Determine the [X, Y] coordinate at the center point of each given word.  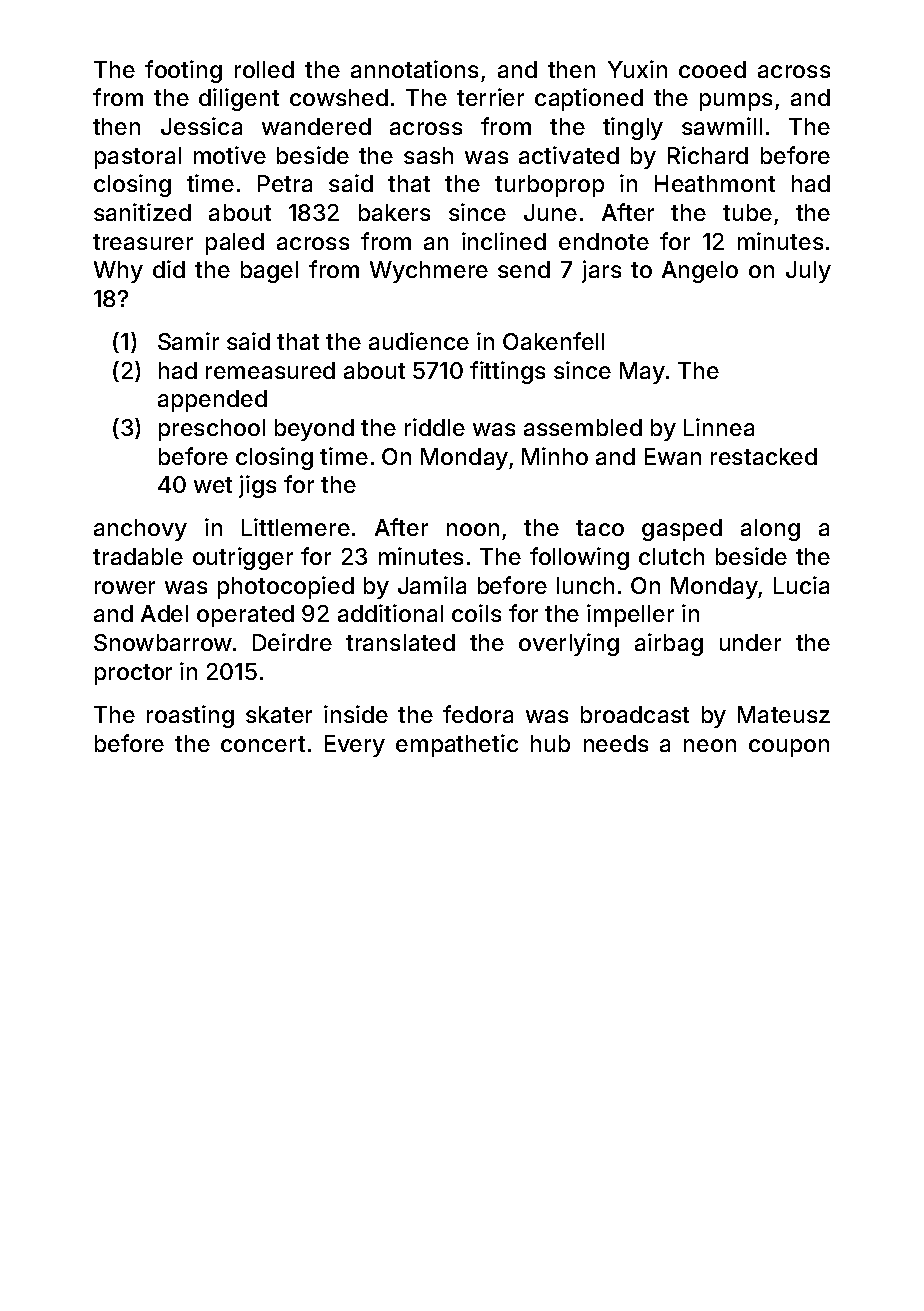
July [808, 272]
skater [279, 714]
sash [428, 155]
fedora [478, 714]
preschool [212, 430]
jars [601, 271]
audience [419, 341]
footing [183, 71]
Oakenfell [553, 341]
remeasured [270, 370]
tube [747, 212]
